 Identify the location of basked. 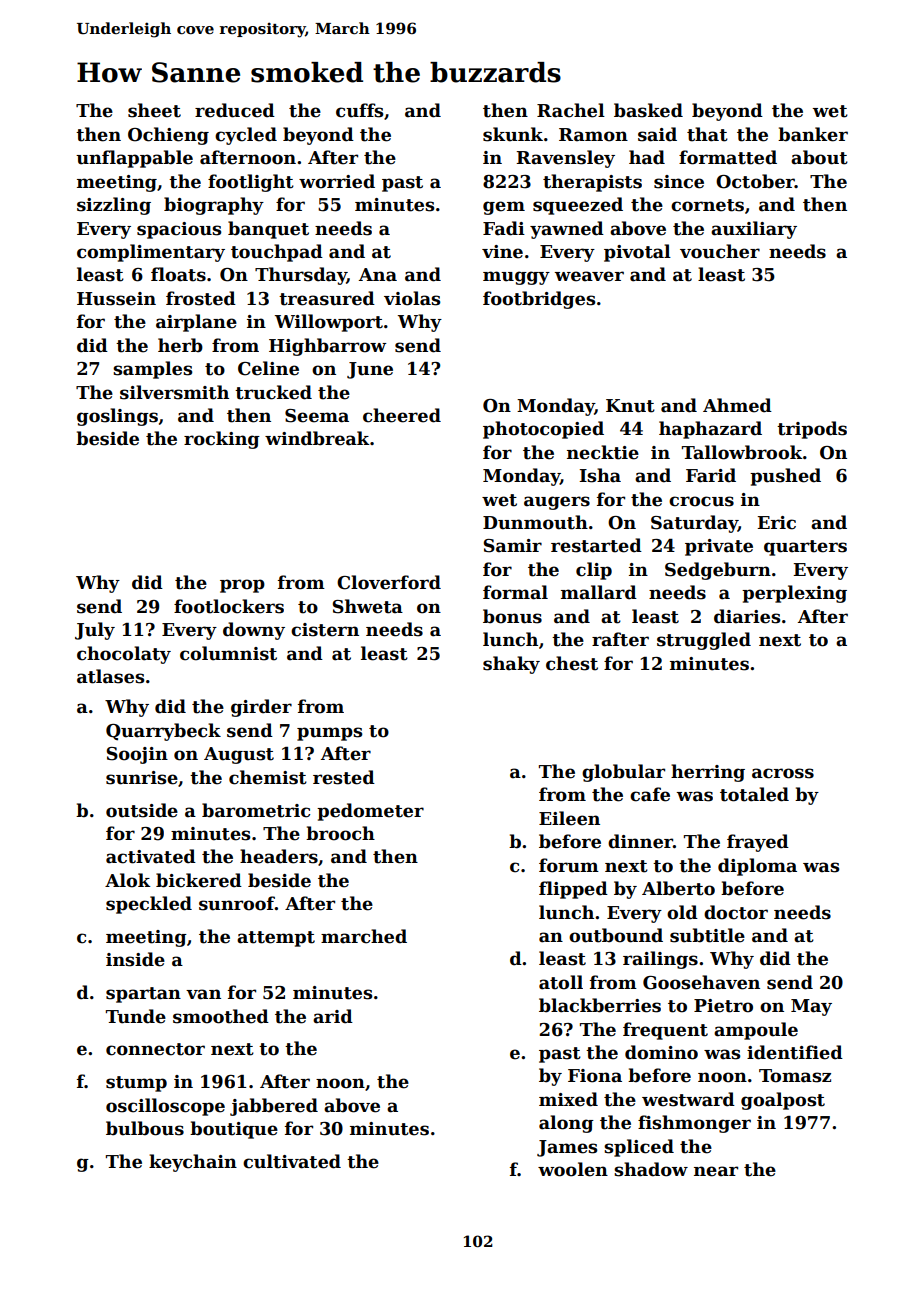
(648, 110).
